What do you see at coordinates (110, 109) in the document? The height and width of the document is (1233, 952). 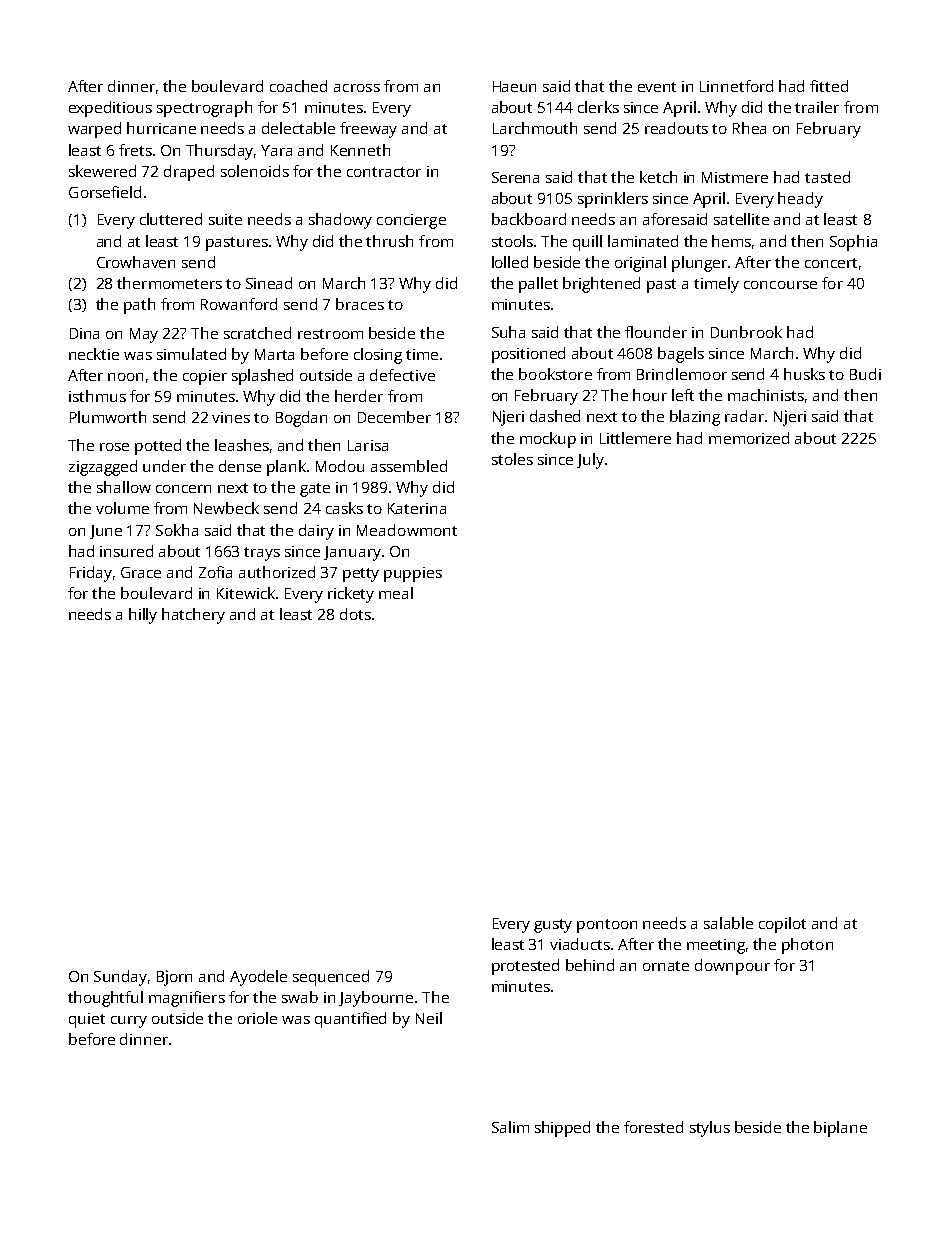 I see `expeditious` at bounding box center [110, 109].
